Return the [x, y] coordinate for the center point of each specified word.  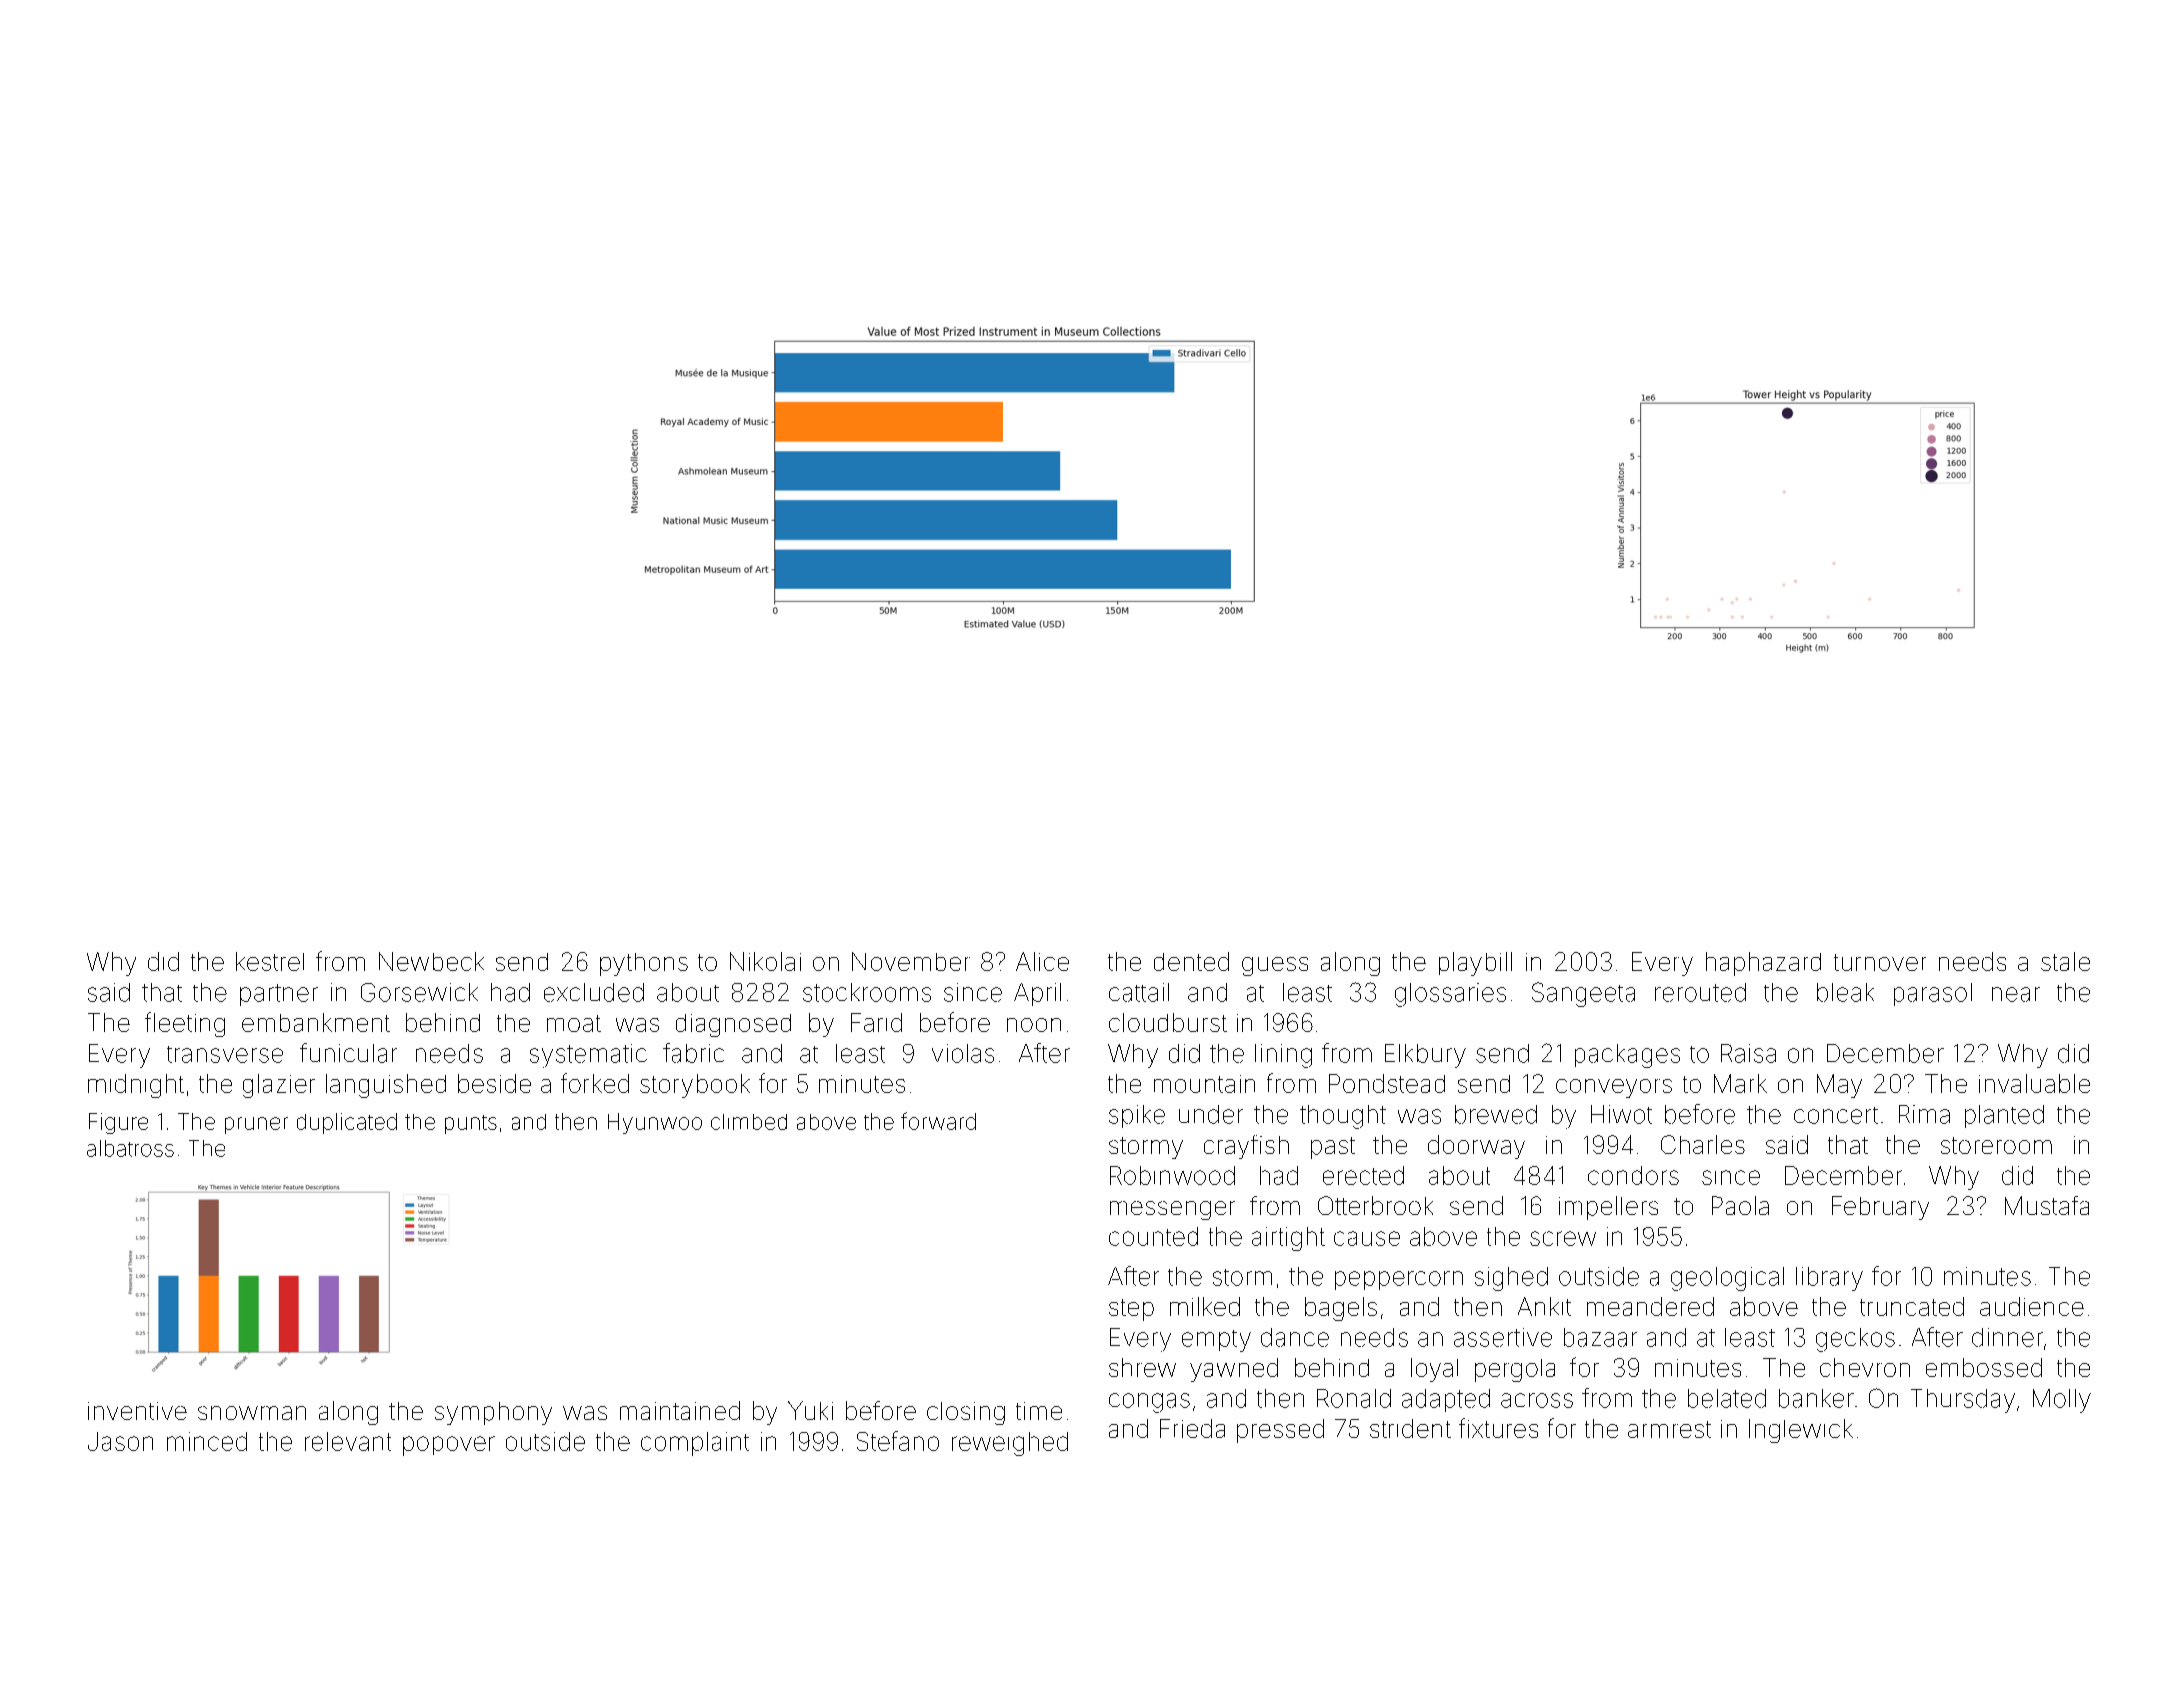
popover [449, 1446]
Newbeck [431, 961]
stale [2065, 961]
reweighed [1010, 1444]
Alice [1042, 961]
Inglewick [1801, 1431]
